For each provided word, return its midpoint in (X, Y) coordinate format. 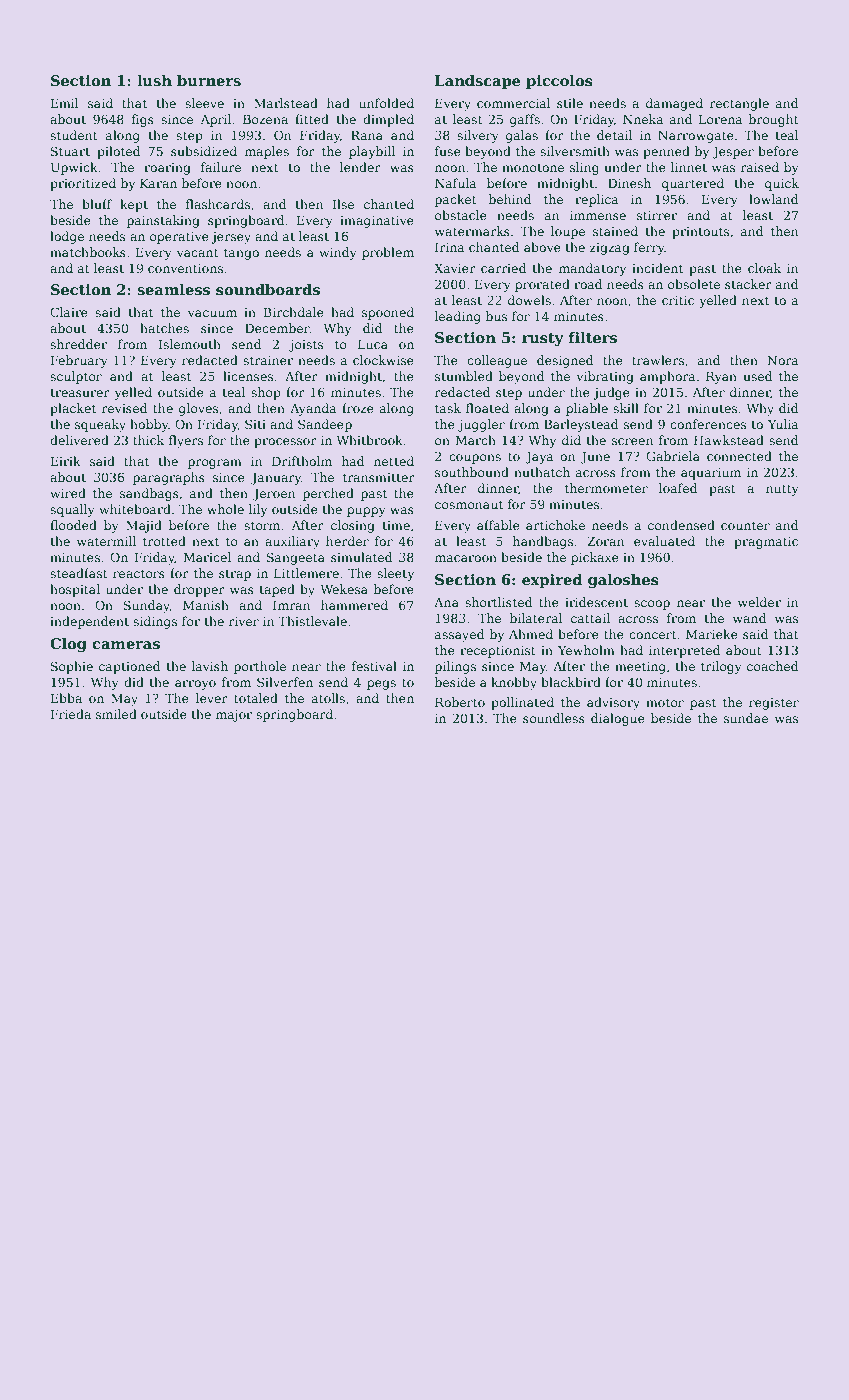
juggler (481, 425)
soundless (554, 718)
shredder (78, 344)
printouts (700, 233)
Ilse (343, 204)
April (215, 120)
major (234, 716)
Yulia (783, 424)
